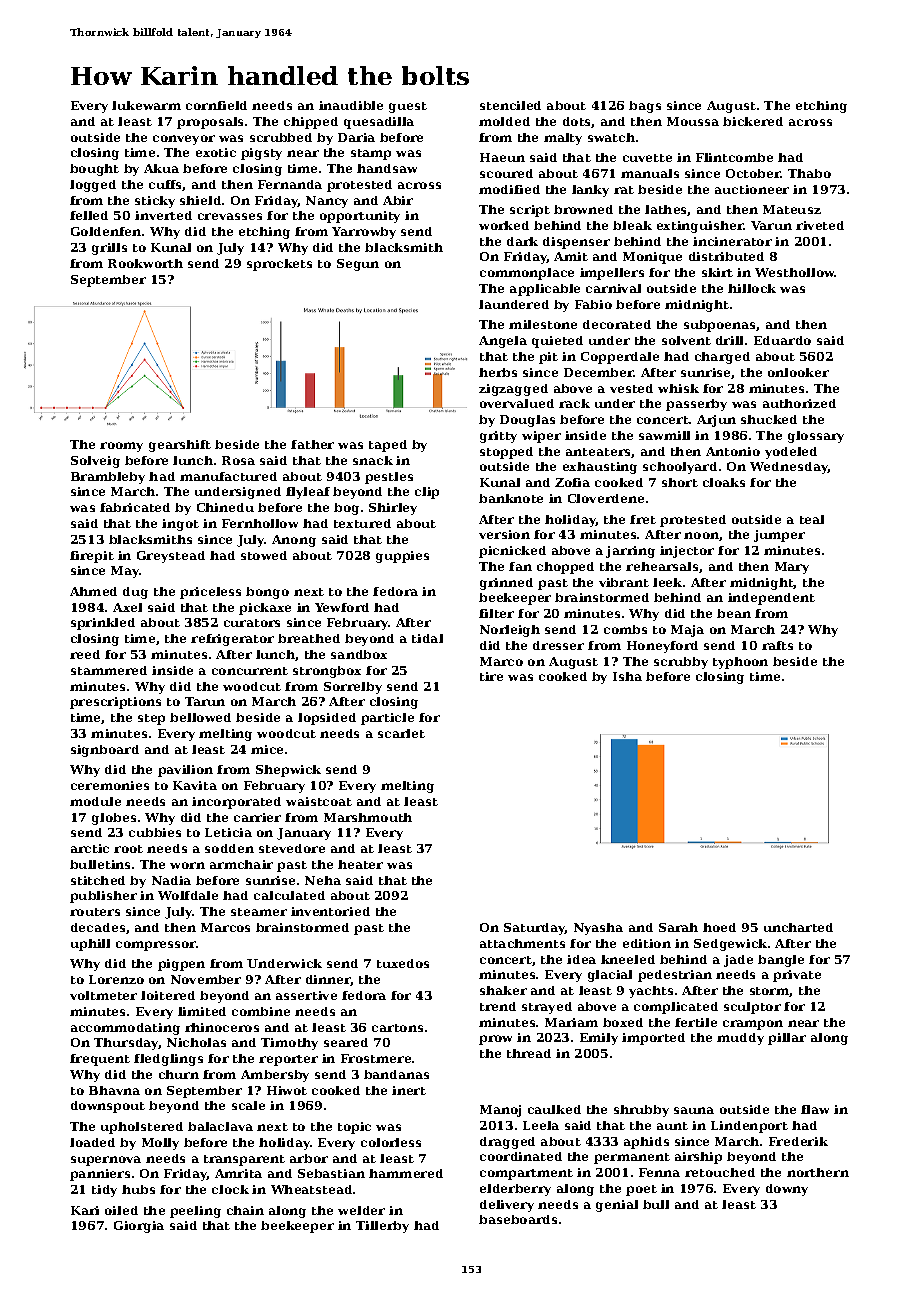 The height and width of the page is (1308, 924). What do you see at coordinates (740, 663) in the page?
I see `typhoon` at bounding box center [740, 663].
